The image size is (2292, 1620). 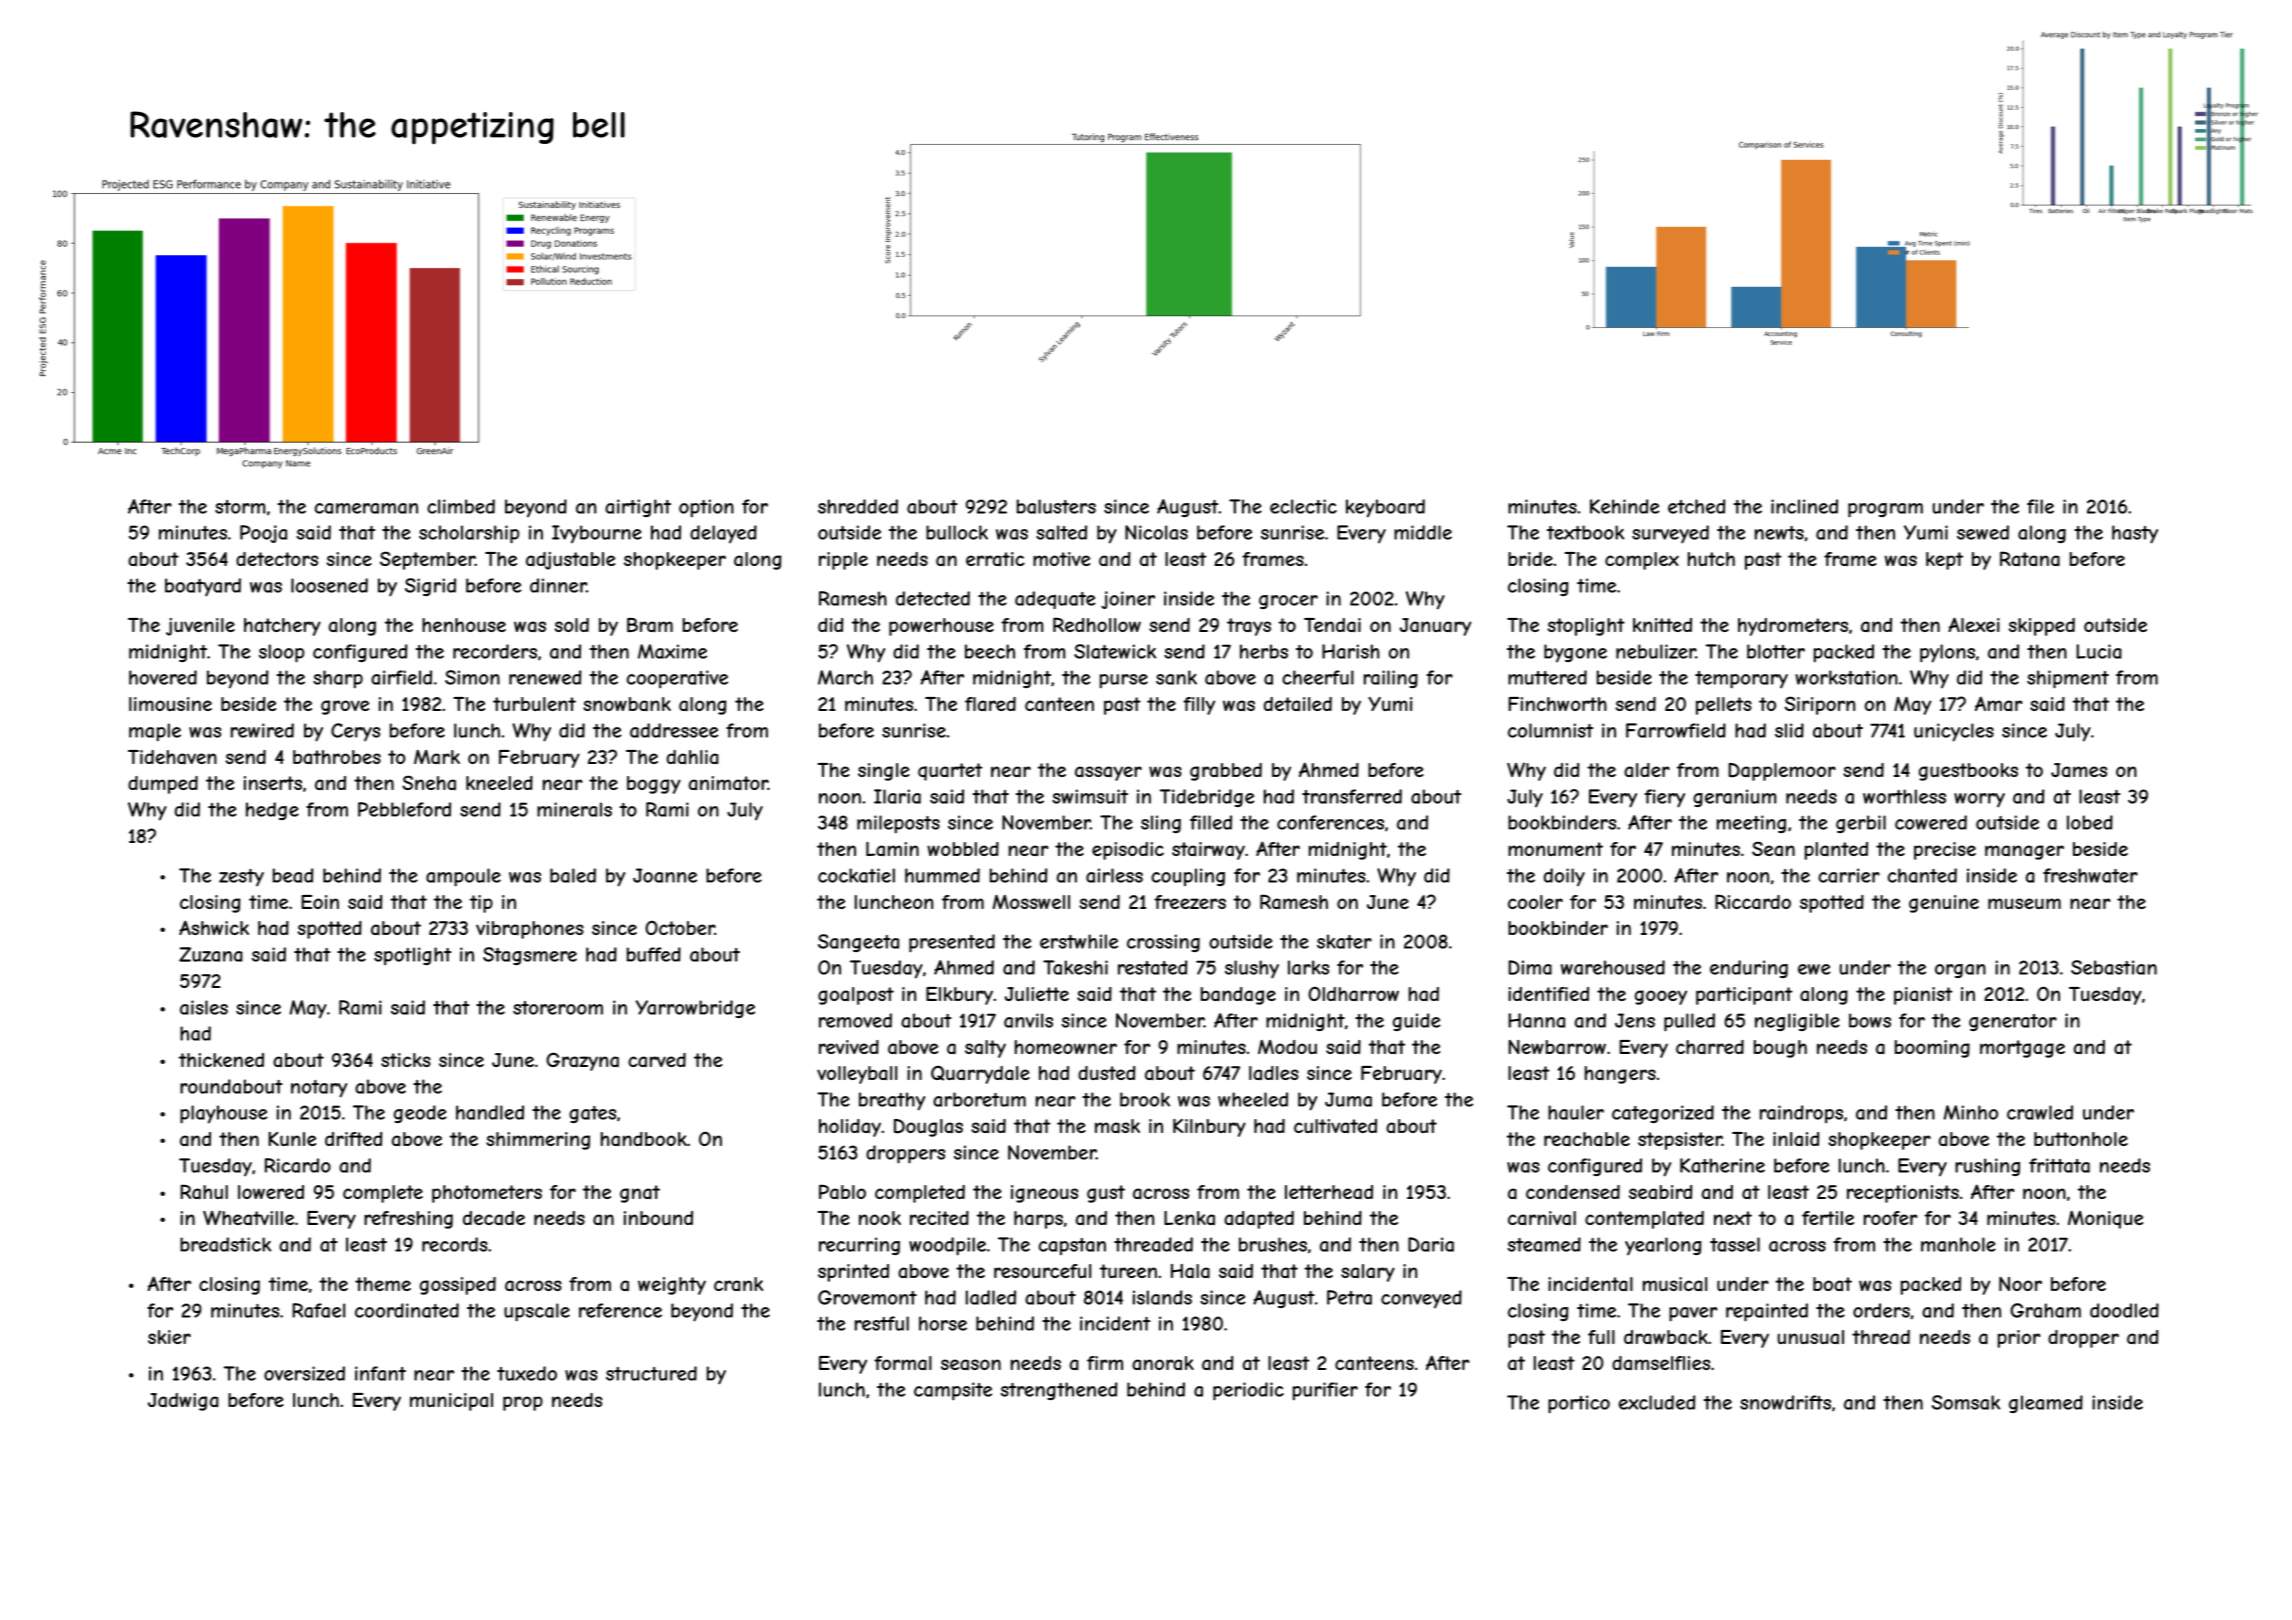 What do you see at coordinates (1031, 902) in the screenshot?
I see `Mosswell` at bounding box center [1031, 902].
